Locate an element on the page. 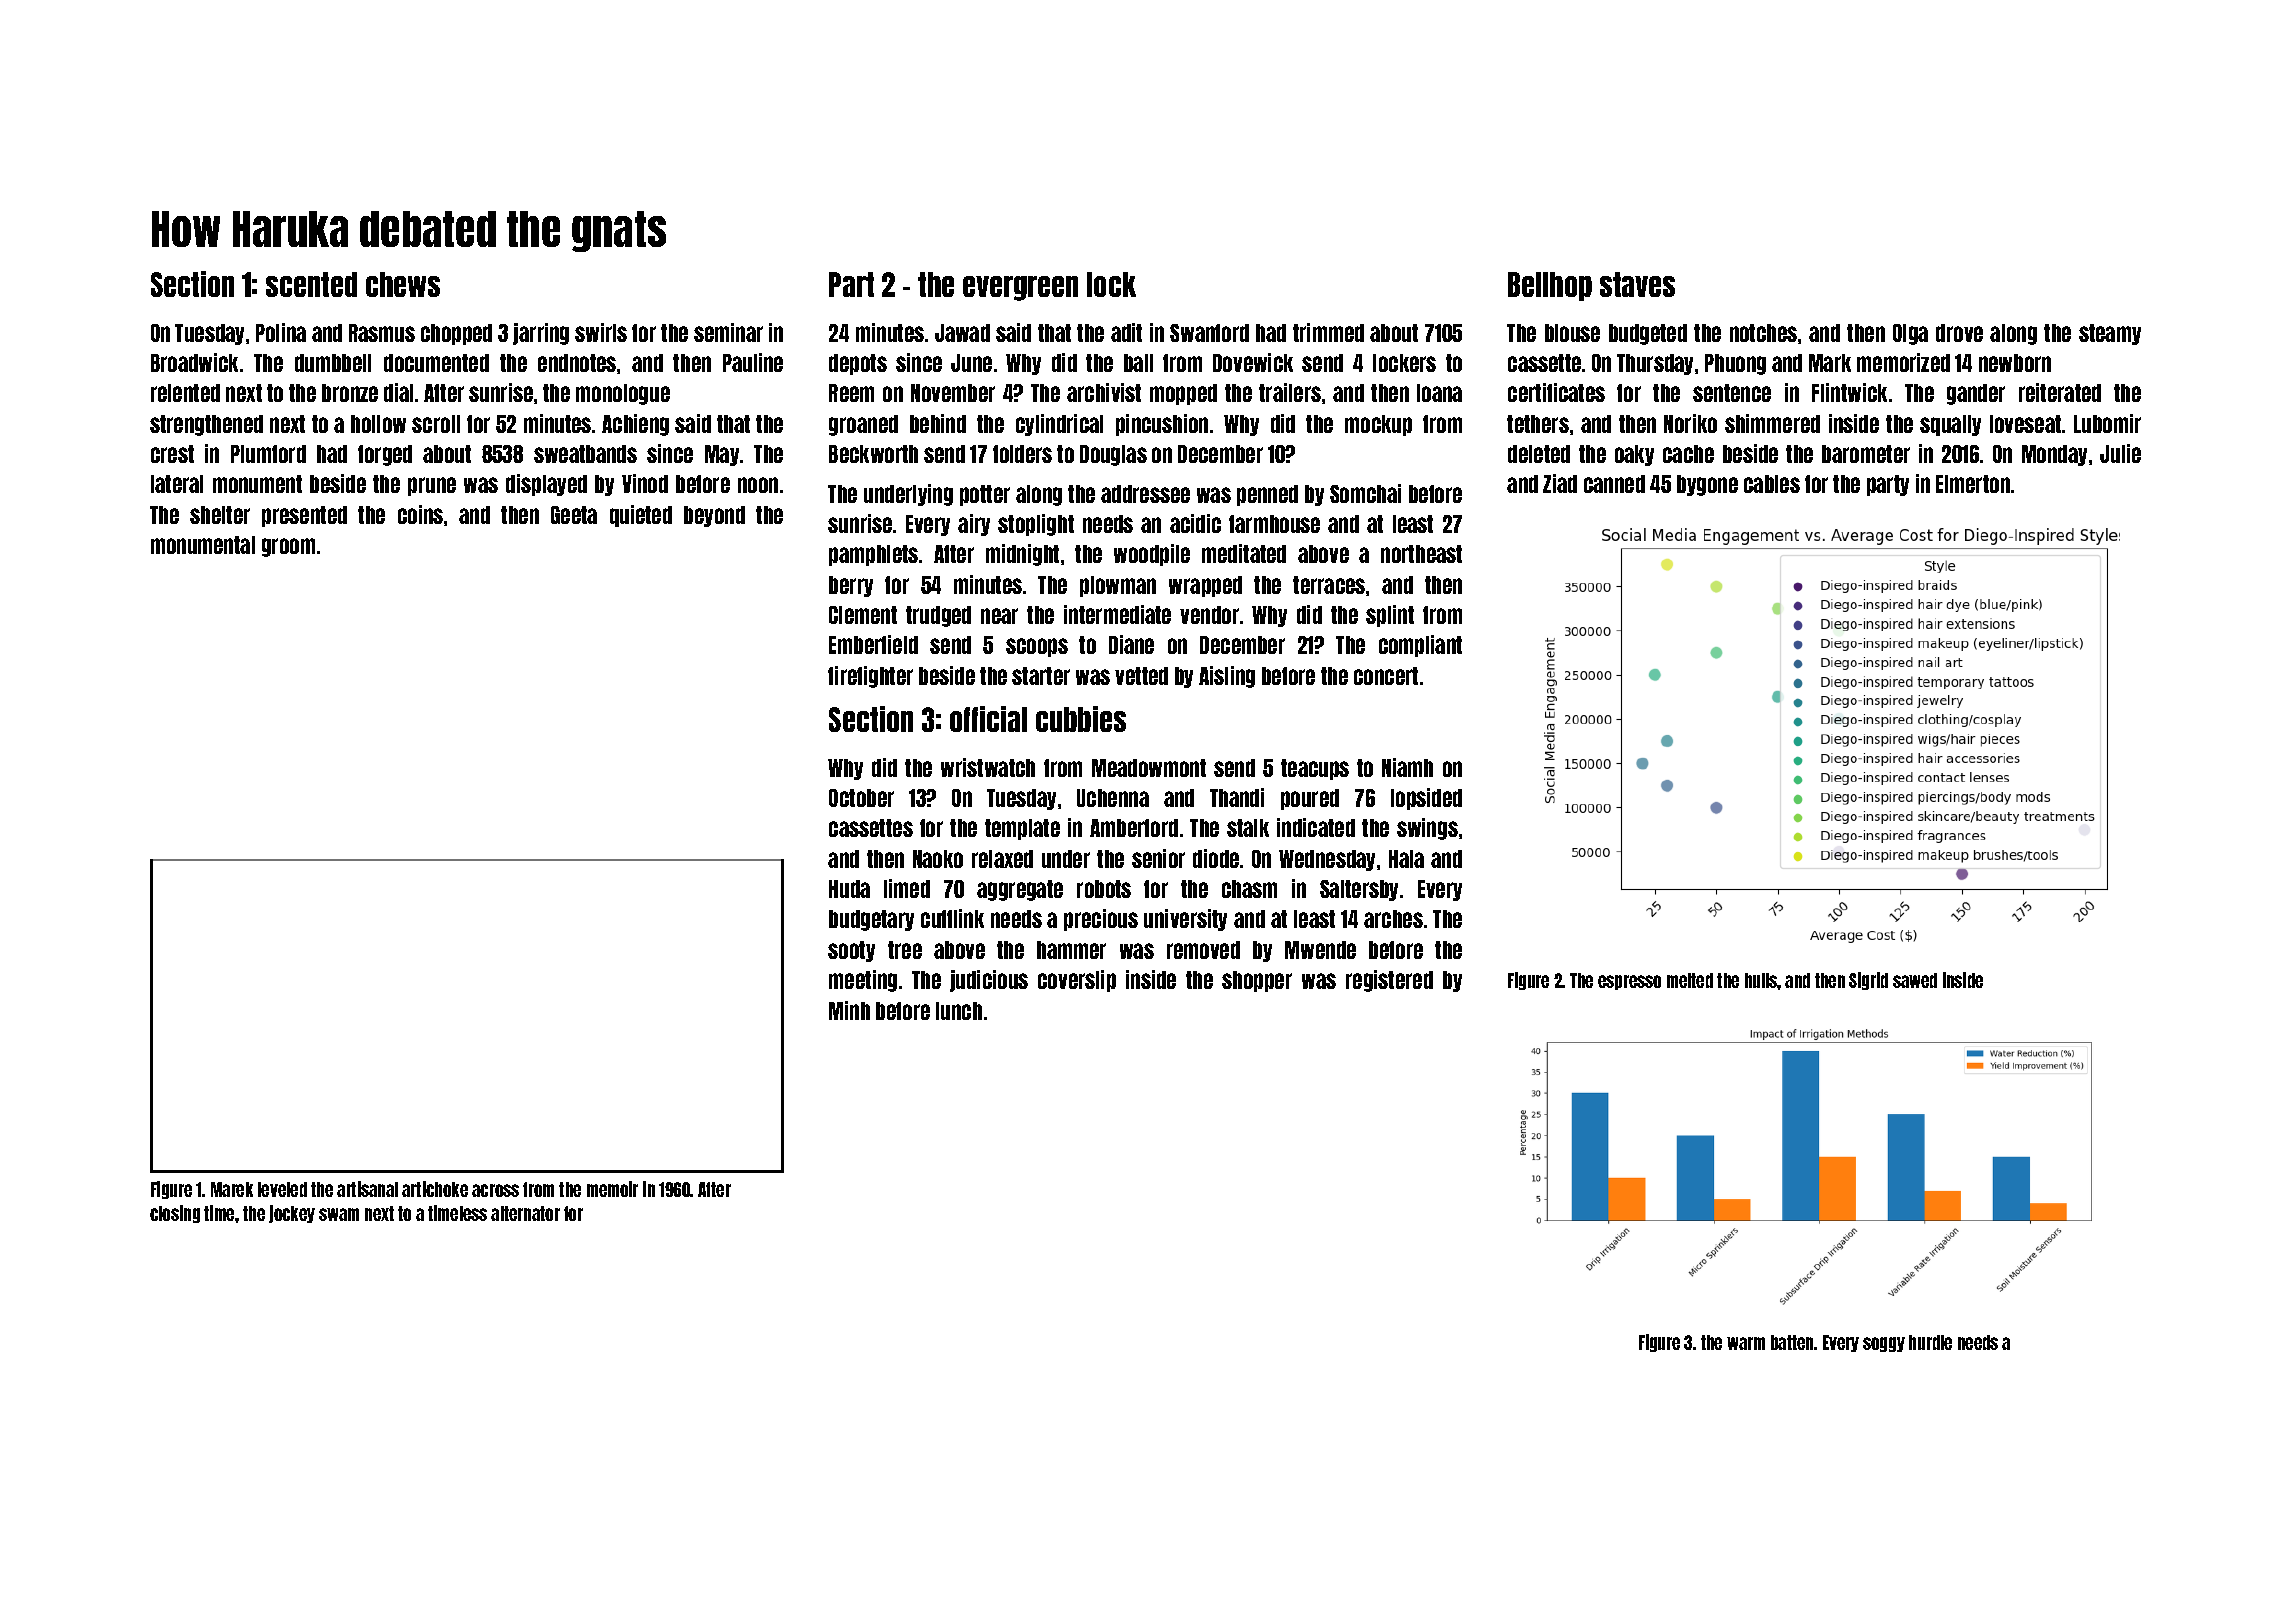  chews is located at coordinates (403, 284).
